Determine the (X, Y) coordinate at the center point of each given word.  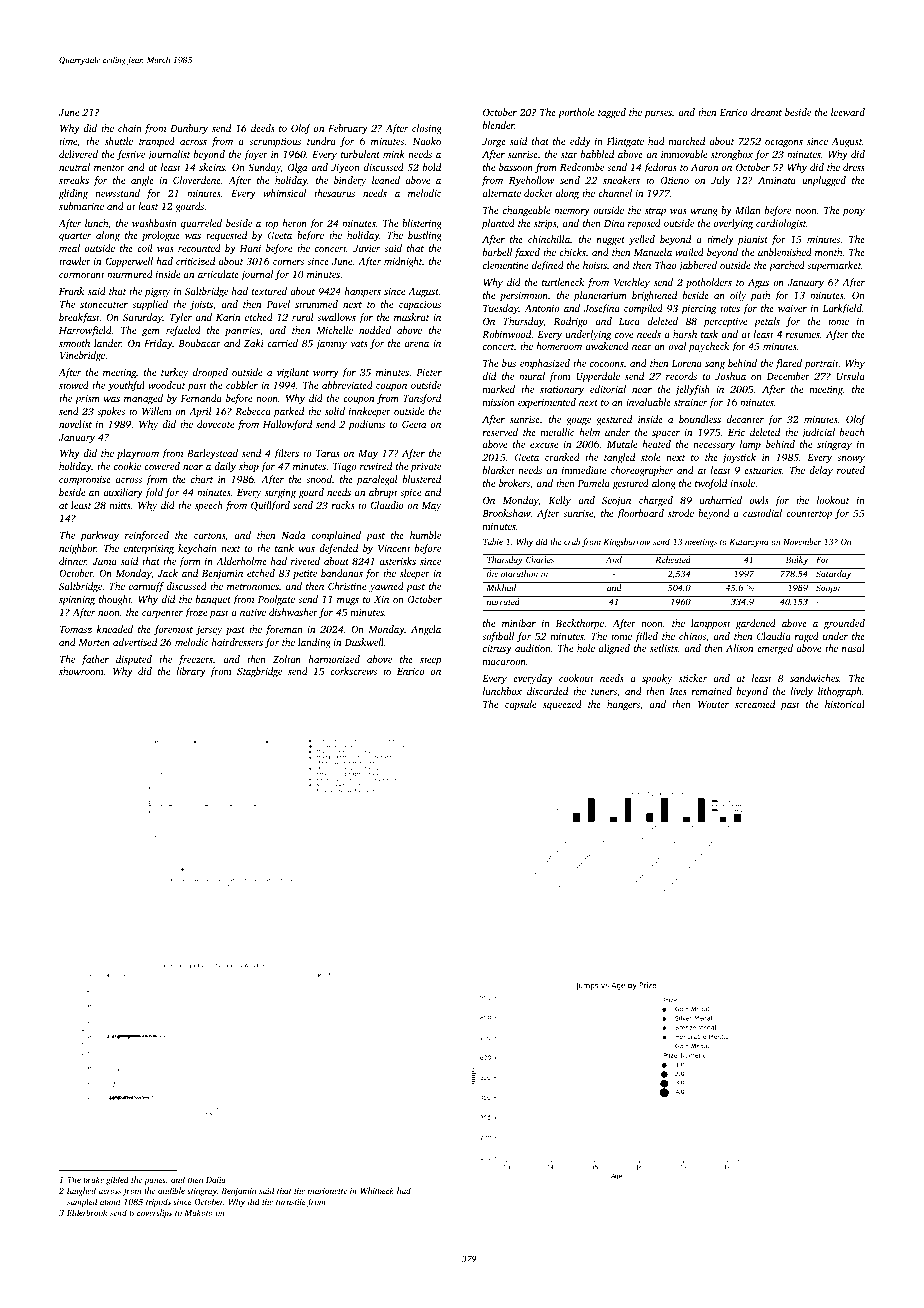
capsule (520, 705)
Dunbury (189, 129)
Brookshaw (506, 513)
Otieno (675, 180)
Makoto (198, 1212)
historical (845, 704)
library (191, 672)
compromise (85, 481)
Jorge (494, 143)
